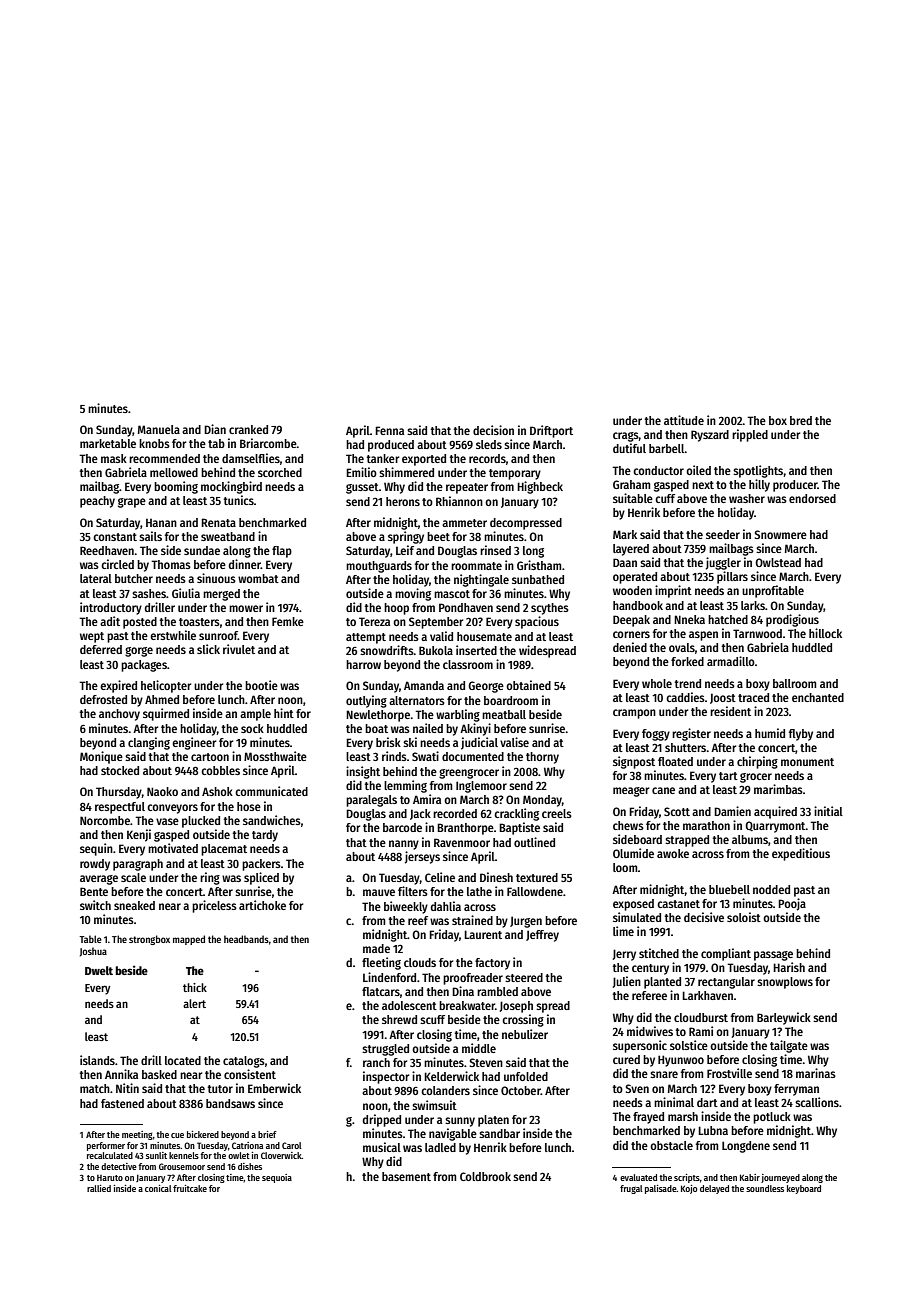 The width and height of the document is (924, 1308). What do you see at coordinates (374, 621) in the document?
I see `Tereza` at bounding box center [374, 621].
